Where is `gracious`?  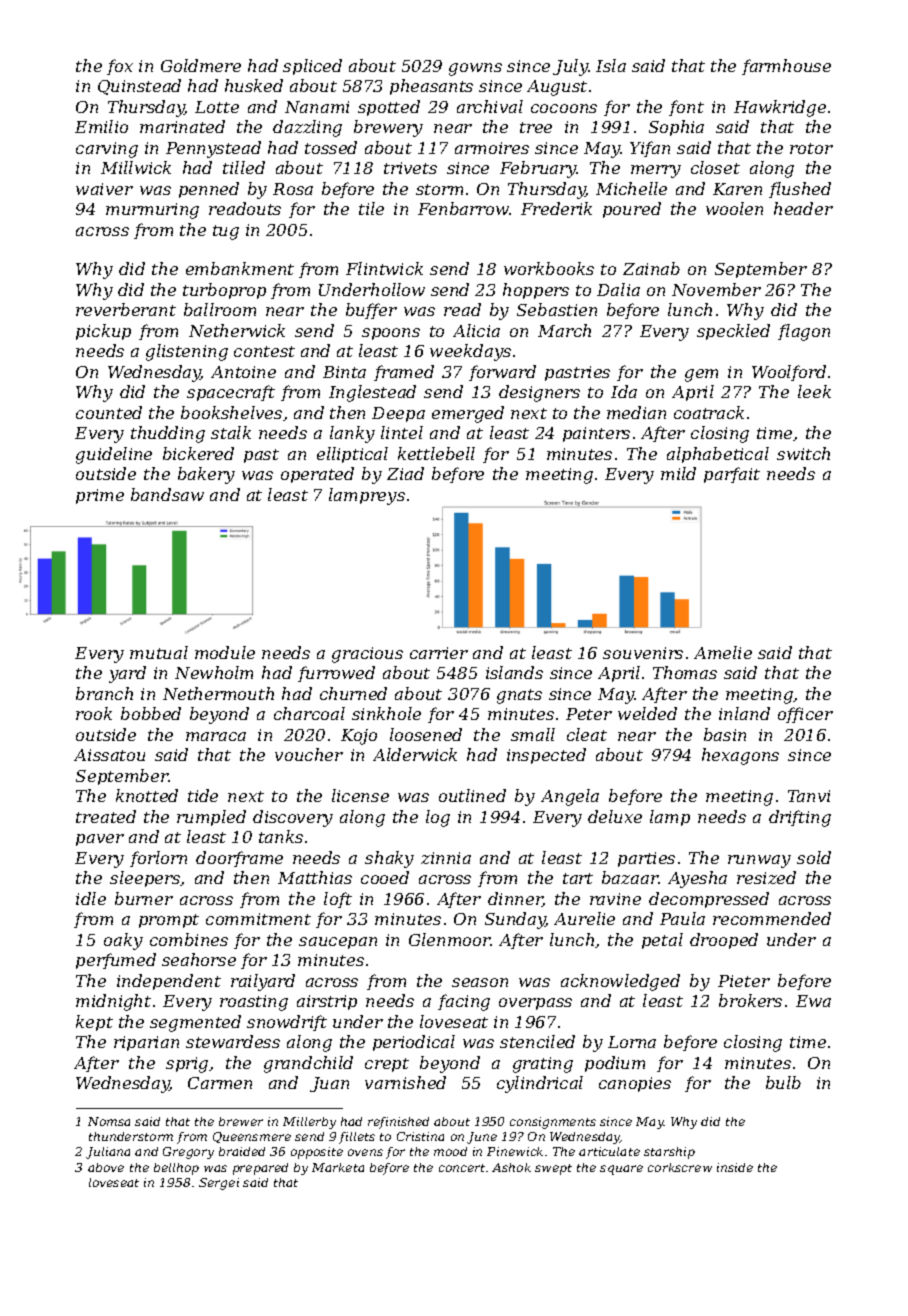 gracious is located at coordinates (367, 655).
